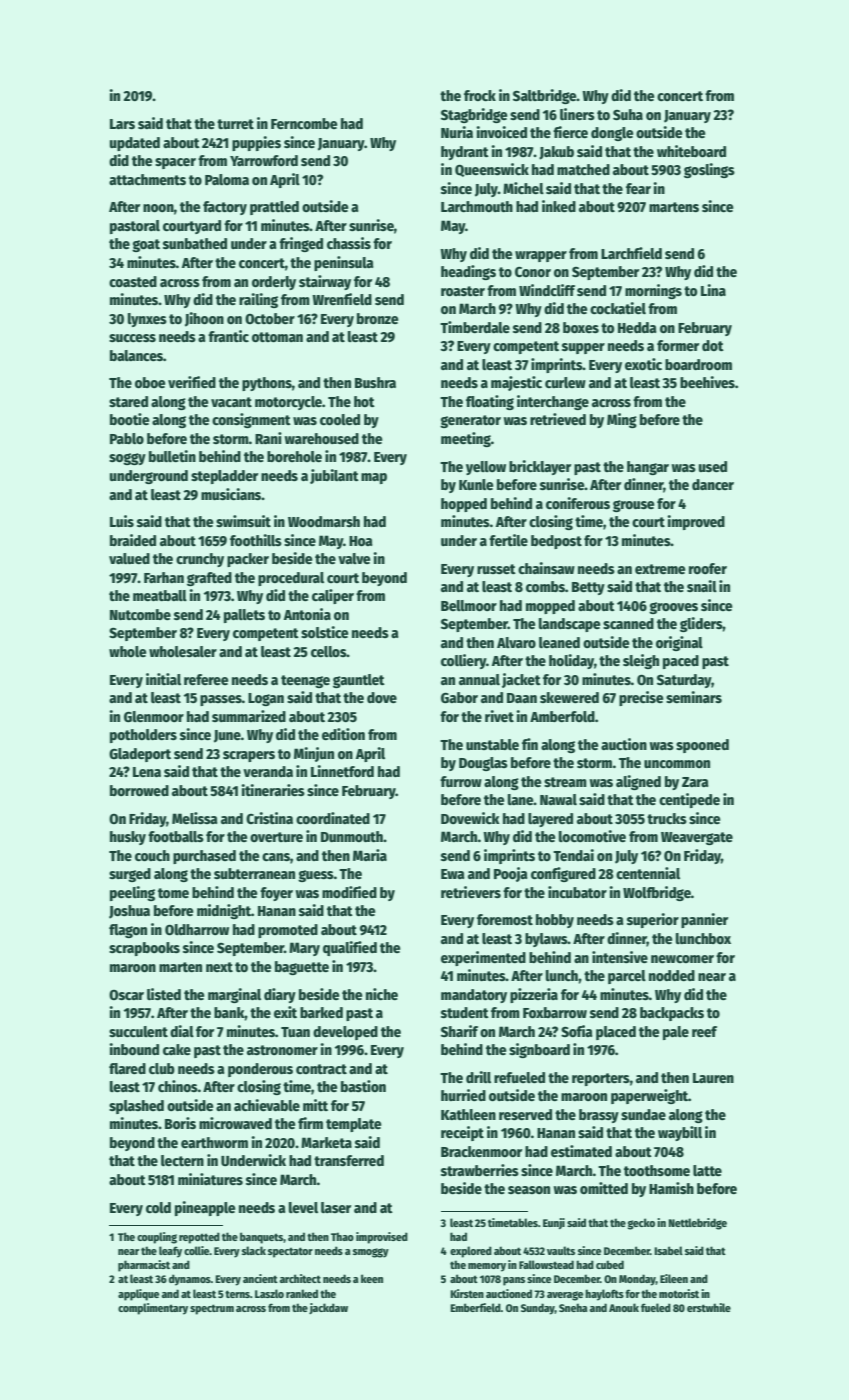 The height and width of the page is (1400, 849). I want to click on Emberfield, so click(475, 1307).
